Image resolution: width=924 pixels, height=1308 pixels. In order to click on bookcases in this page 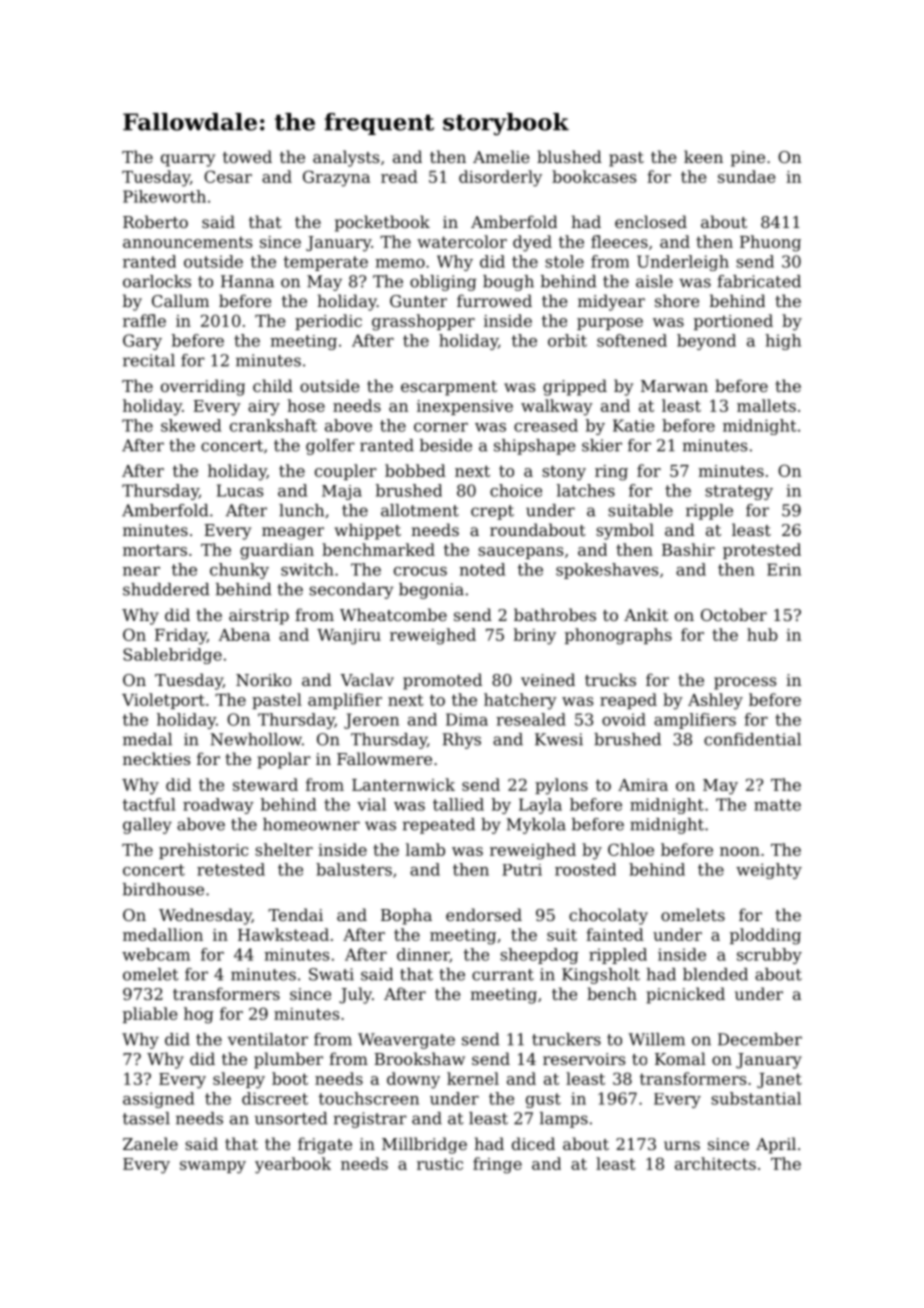, I will do `click(594, 176)`.
